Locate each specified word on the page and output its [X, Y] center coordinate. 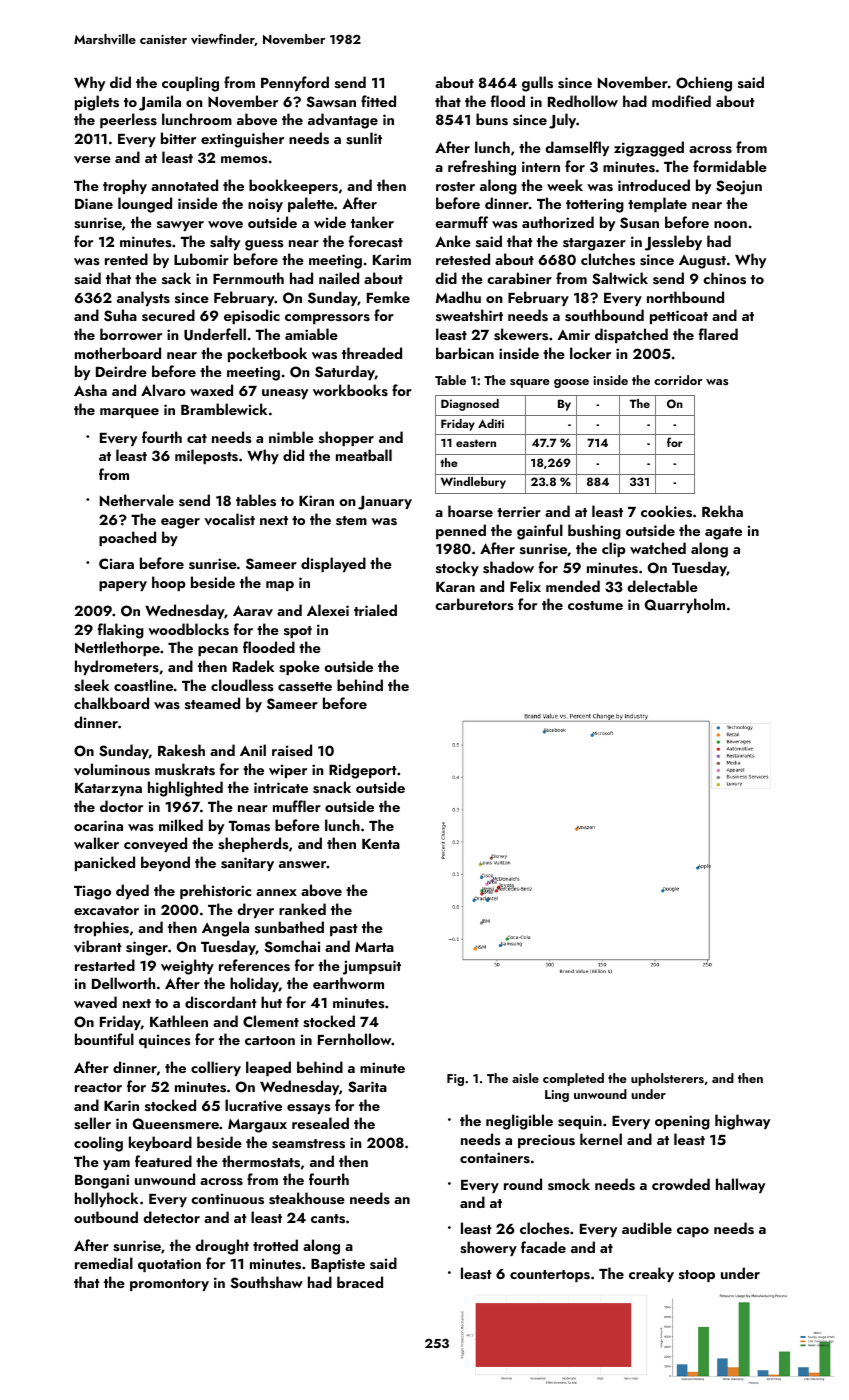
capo [693, 1232]
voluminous [112, 769]
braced [360, 1282]
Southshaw [267, 1282]
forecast [376, 241]
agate [723, 533]
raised [292, 750]
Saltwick [620, 278]
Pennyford [295, 83]
